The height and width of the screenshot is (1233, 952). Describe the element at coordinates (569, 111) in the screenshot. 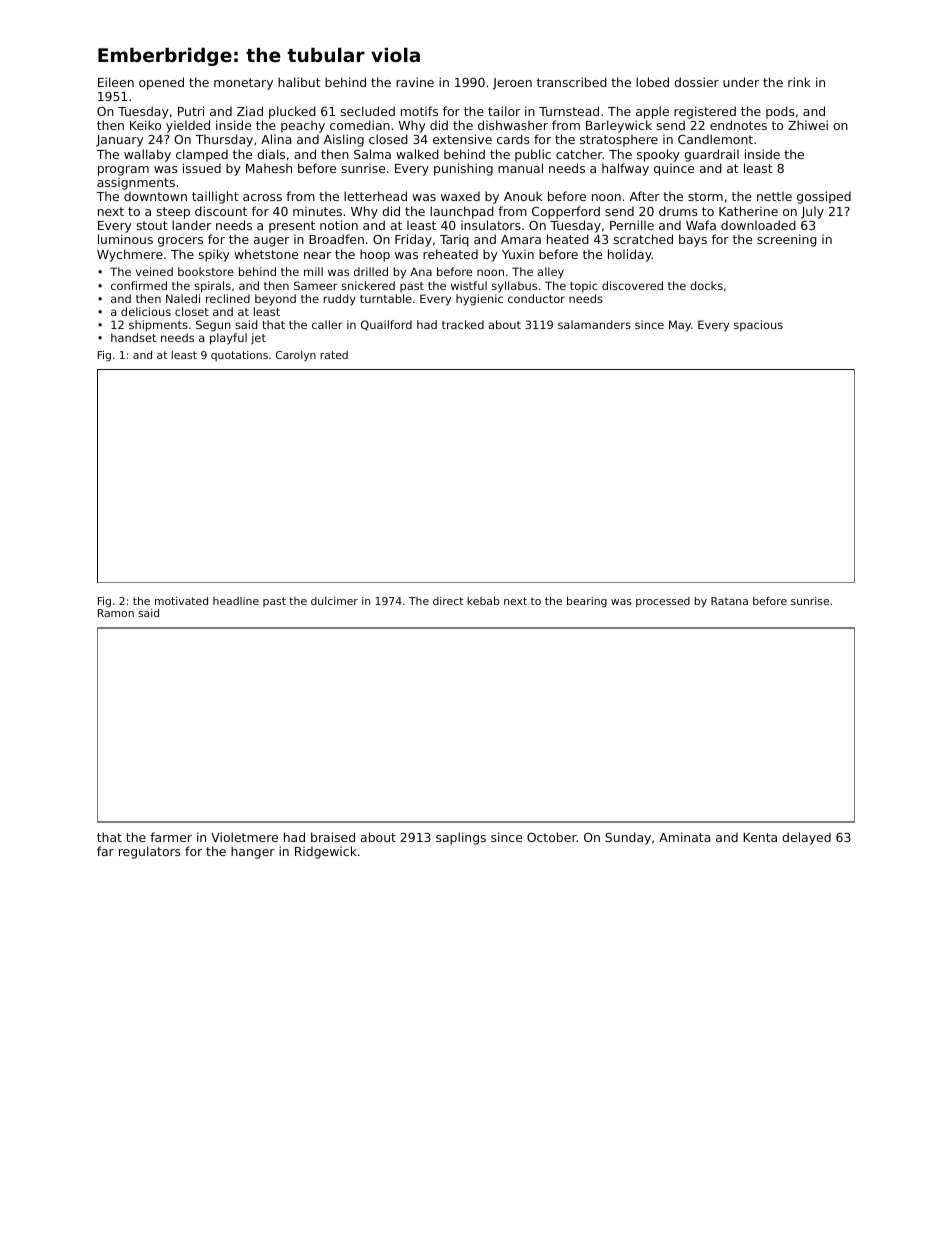

I see `Turnstead` at that location.
